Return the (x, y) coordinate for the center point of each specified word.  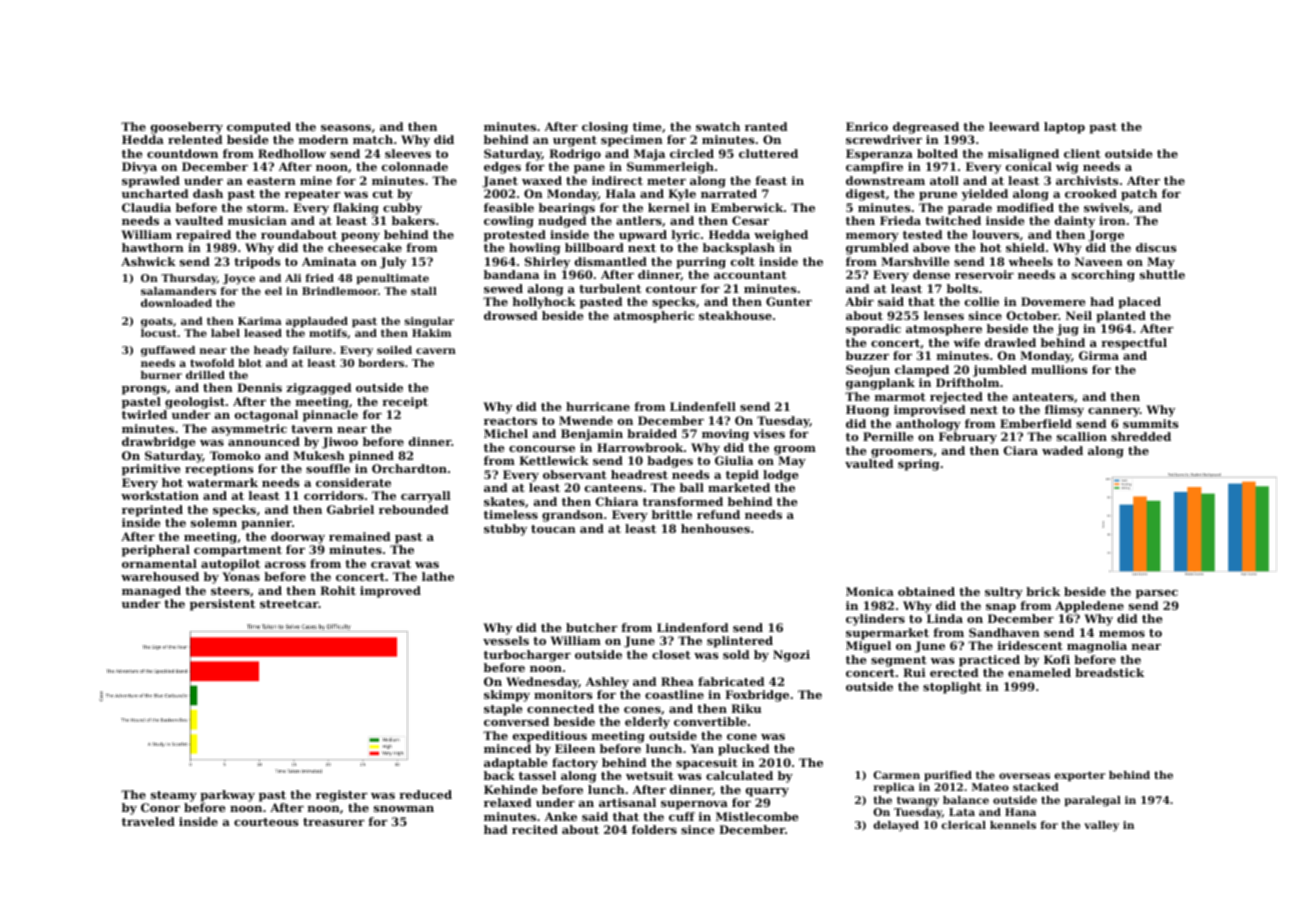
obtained (926, 591)
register (342, 796)
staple (503, 710)
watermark (222, 482)
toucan (553, 529)
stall (424, 291)
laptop (1064, 128)
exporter (1080, 776)
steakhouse (735, 315)
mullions (1059, 369)
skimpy (507, 696)
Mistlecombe (757, 816)
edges (502, 168)
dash (208, 193)
